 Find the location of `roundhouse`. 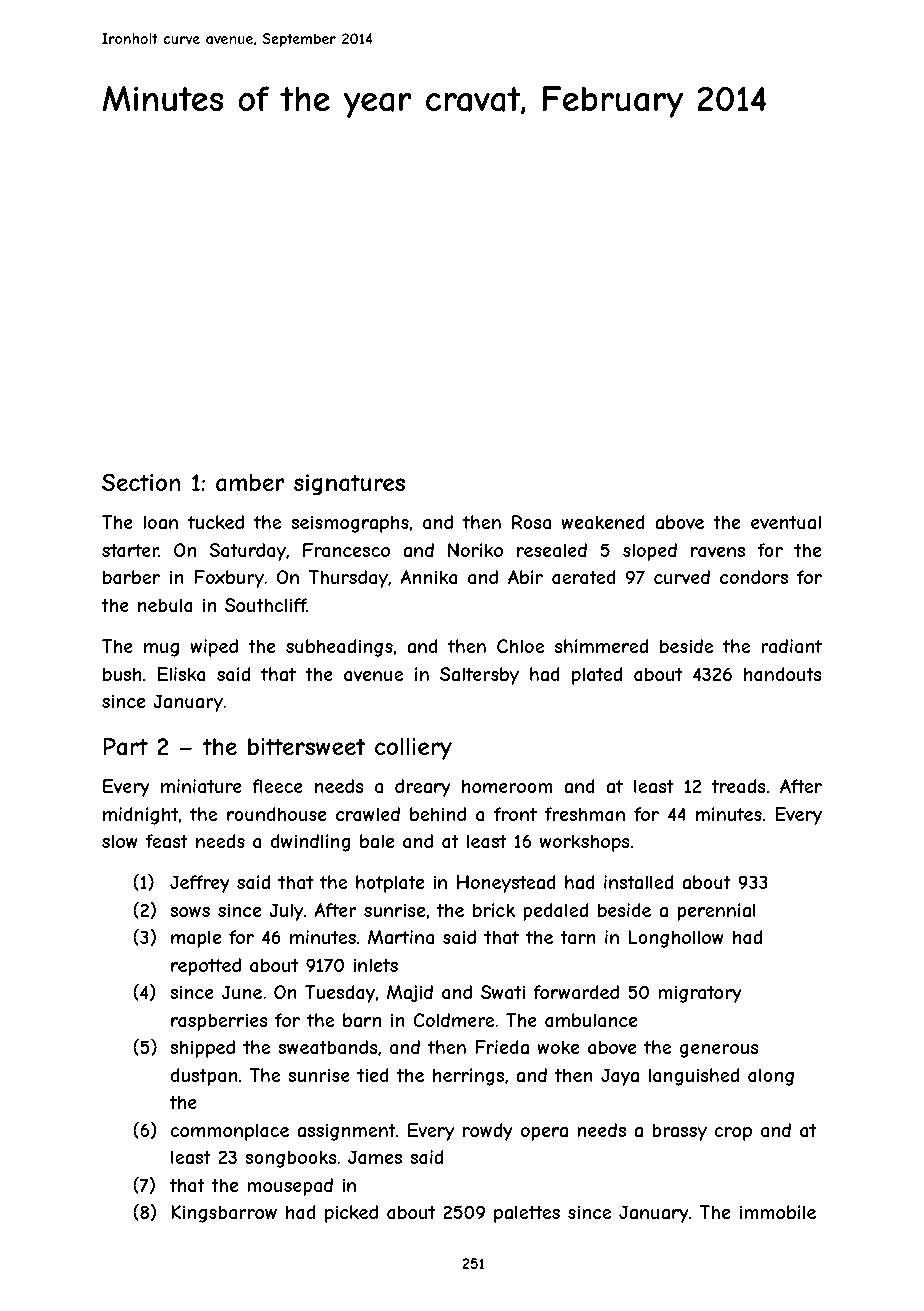

roundhouse is located at coordinates (276, 814).
